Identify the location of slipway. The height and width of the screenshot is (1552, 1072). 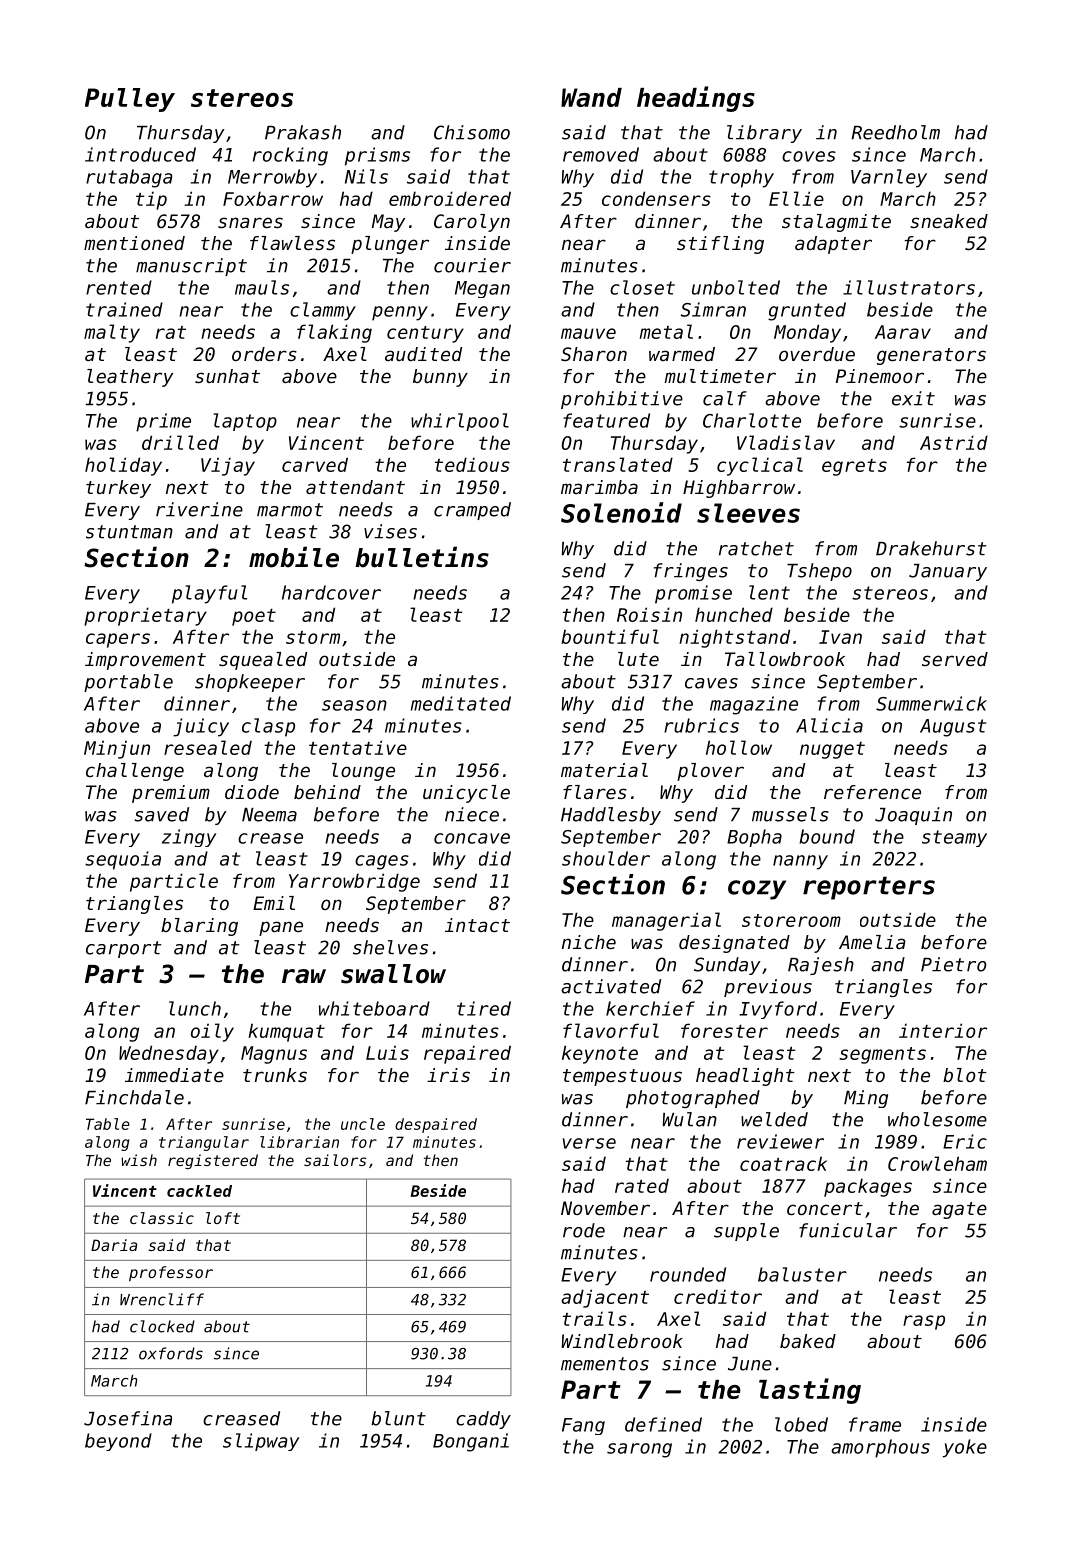
(261, 1442).
